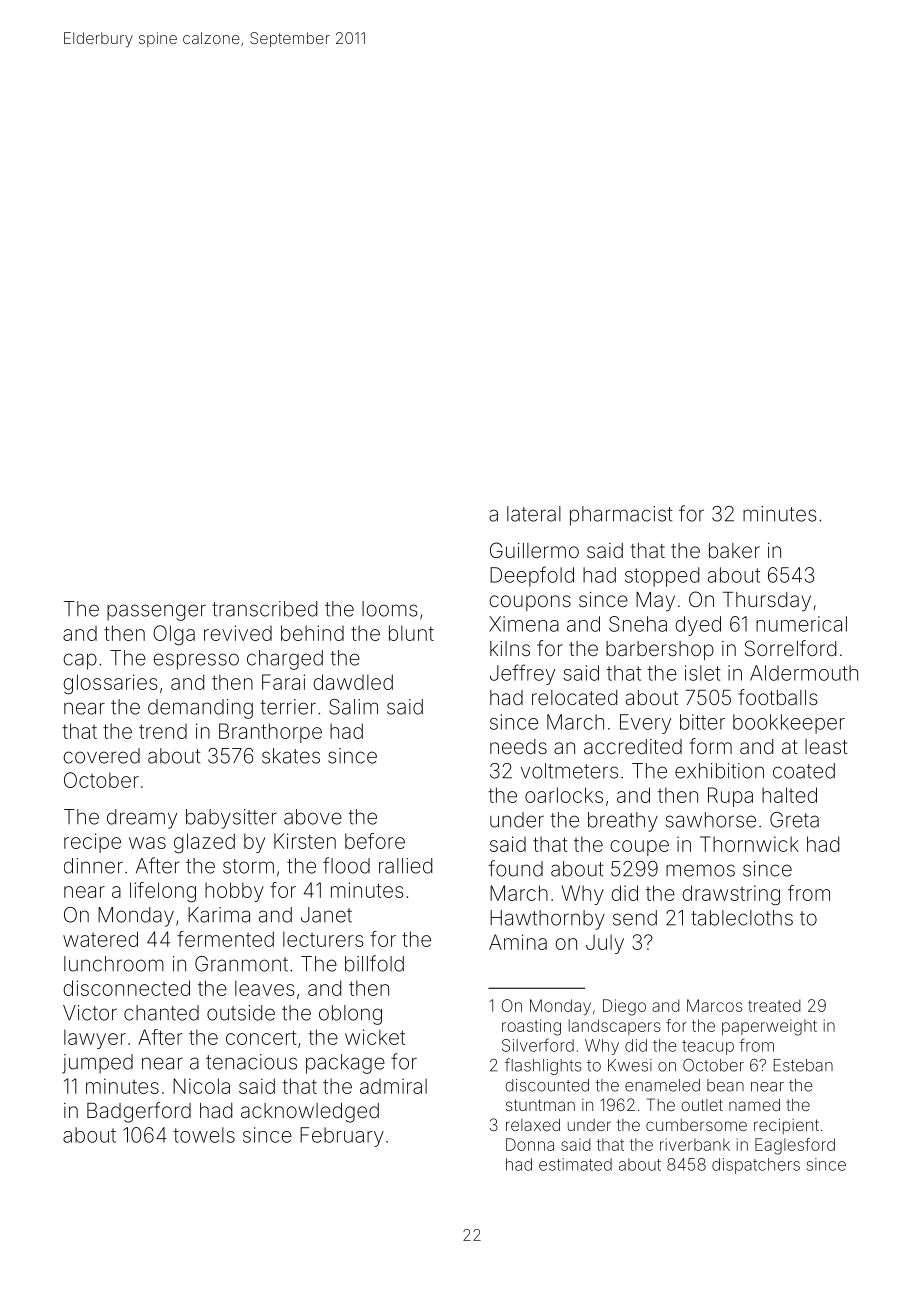  Describe the element at coordinates (767, 602) in the image. I see `Thursday` at that location.
